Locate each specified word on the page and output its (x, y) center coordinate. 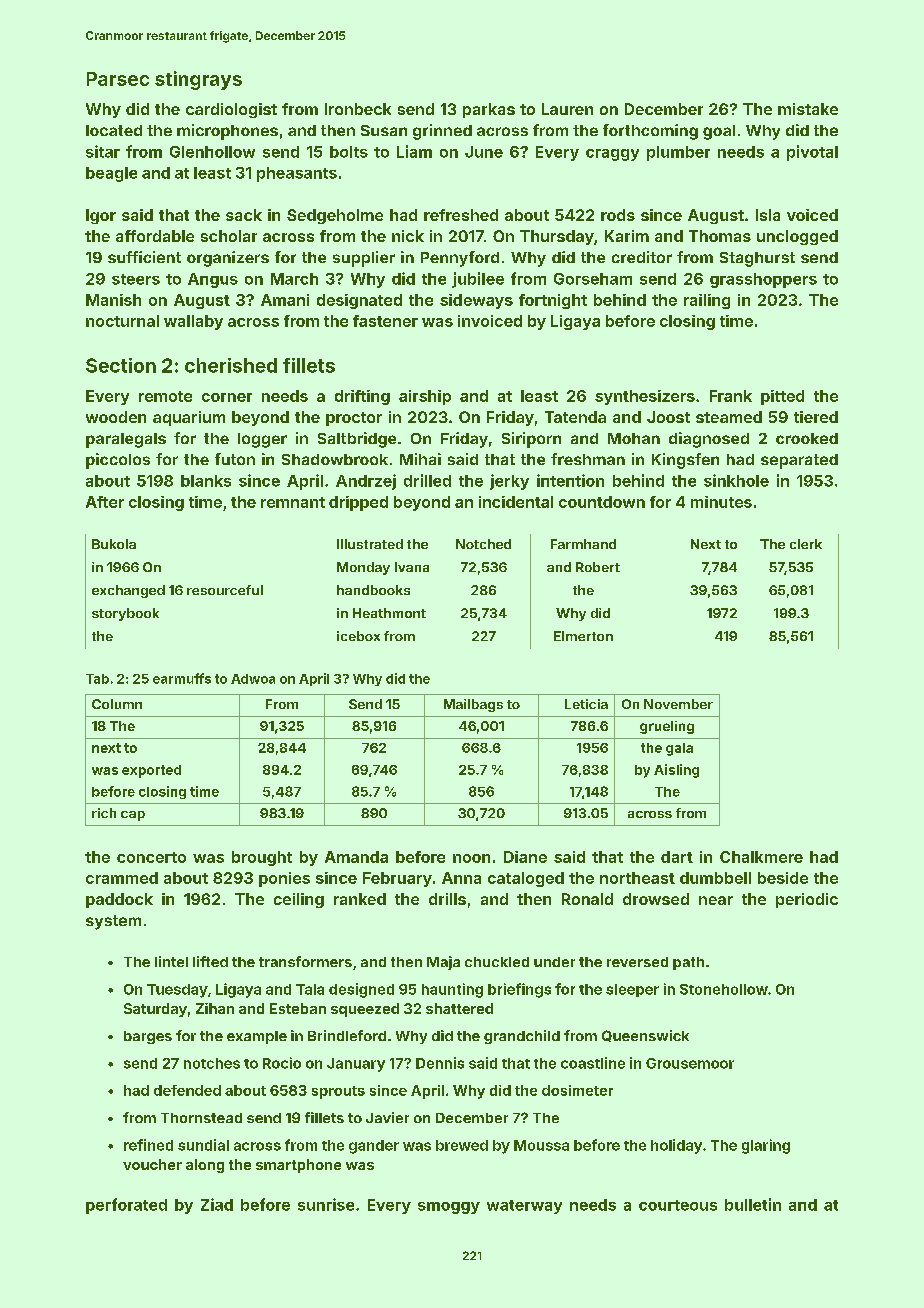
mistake (808, 109)
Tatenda (575, 417)
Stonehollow (724, 989)
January (356, 1065)
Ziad (217, 1204)
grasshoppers (763, 280)
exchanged (128, 591)
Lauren (567, 109)
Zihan (215, 1008)
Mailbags (473, 705)
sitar (103, 151)
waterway (524, 1207)
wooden (116, 417)
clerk (806, 544)
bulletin (753, 1204)
